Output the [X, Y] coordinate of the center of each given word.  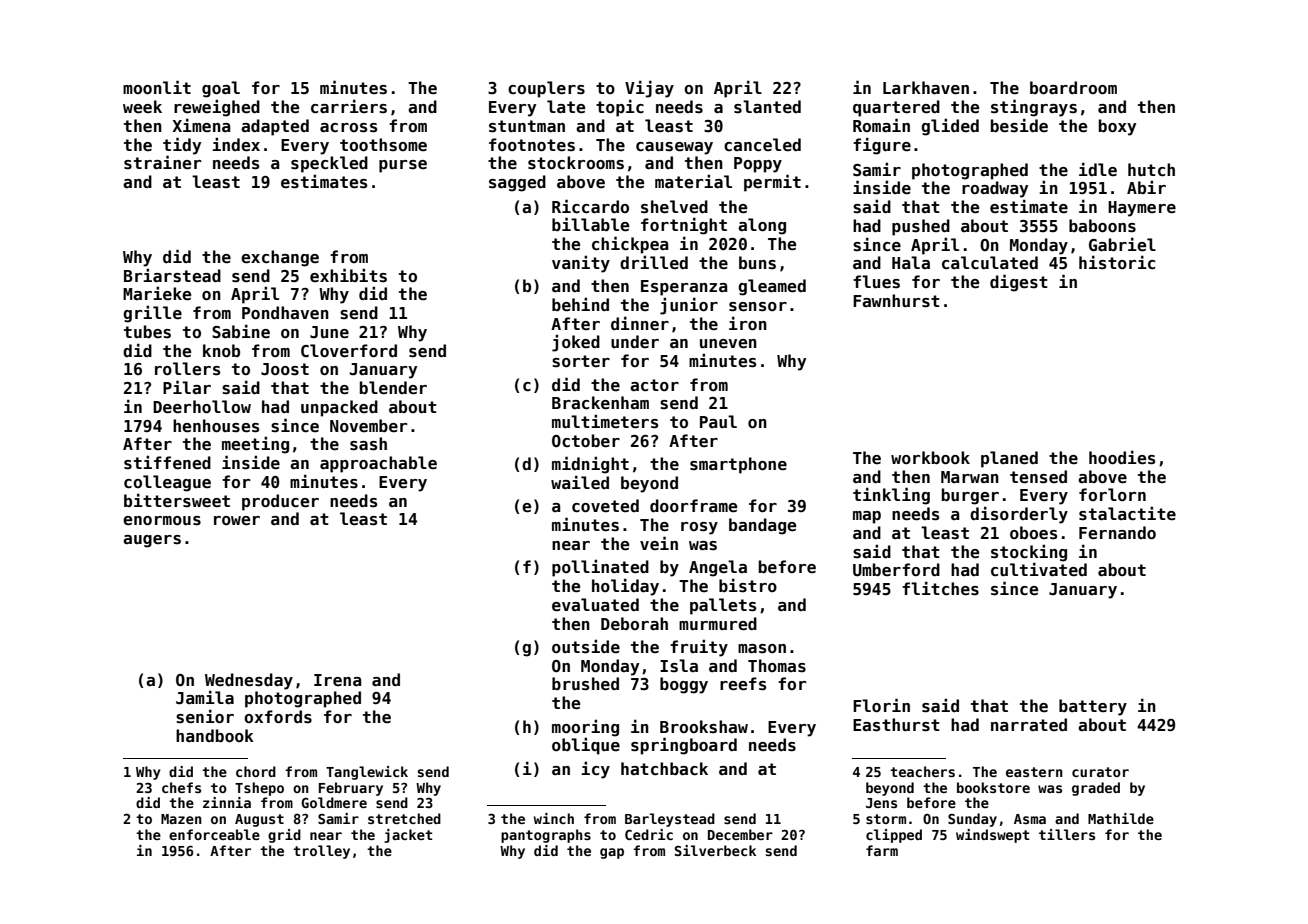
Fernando [1117, 533]
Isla [679, 666]
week [142, 107]
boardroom [1073, 87]
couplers [546, 89]
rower [237, 521]
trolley [321, 852]
